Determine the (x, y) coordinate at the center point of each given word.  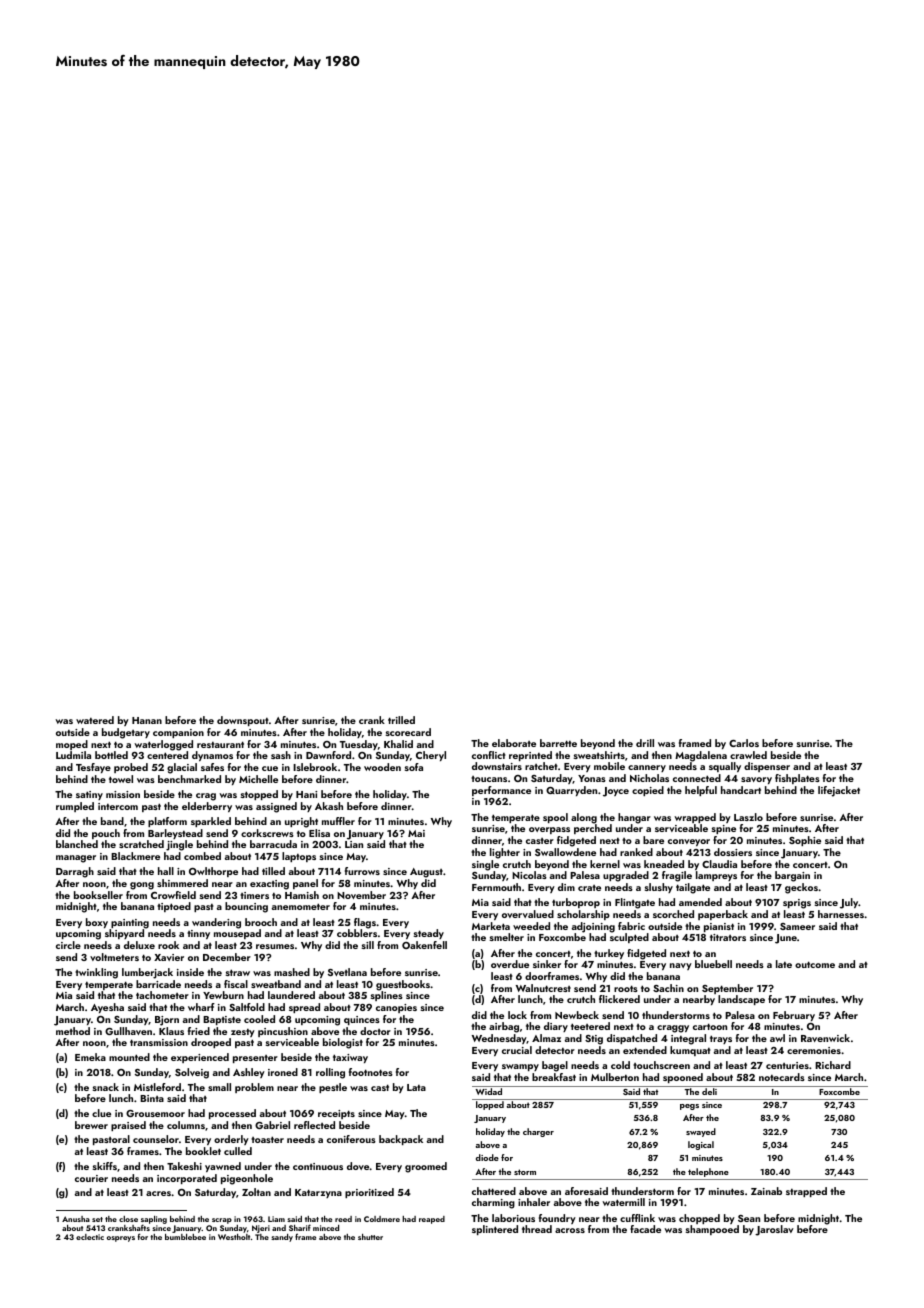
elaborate (514, 743)
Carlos (744, 743)
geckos (801, 888)
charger (538, 1132)
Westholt (234, 1237)
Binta (152, 1098)
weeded (531, 926)
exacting (269, 885)
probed (131, 768)
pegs (689, 1107)
